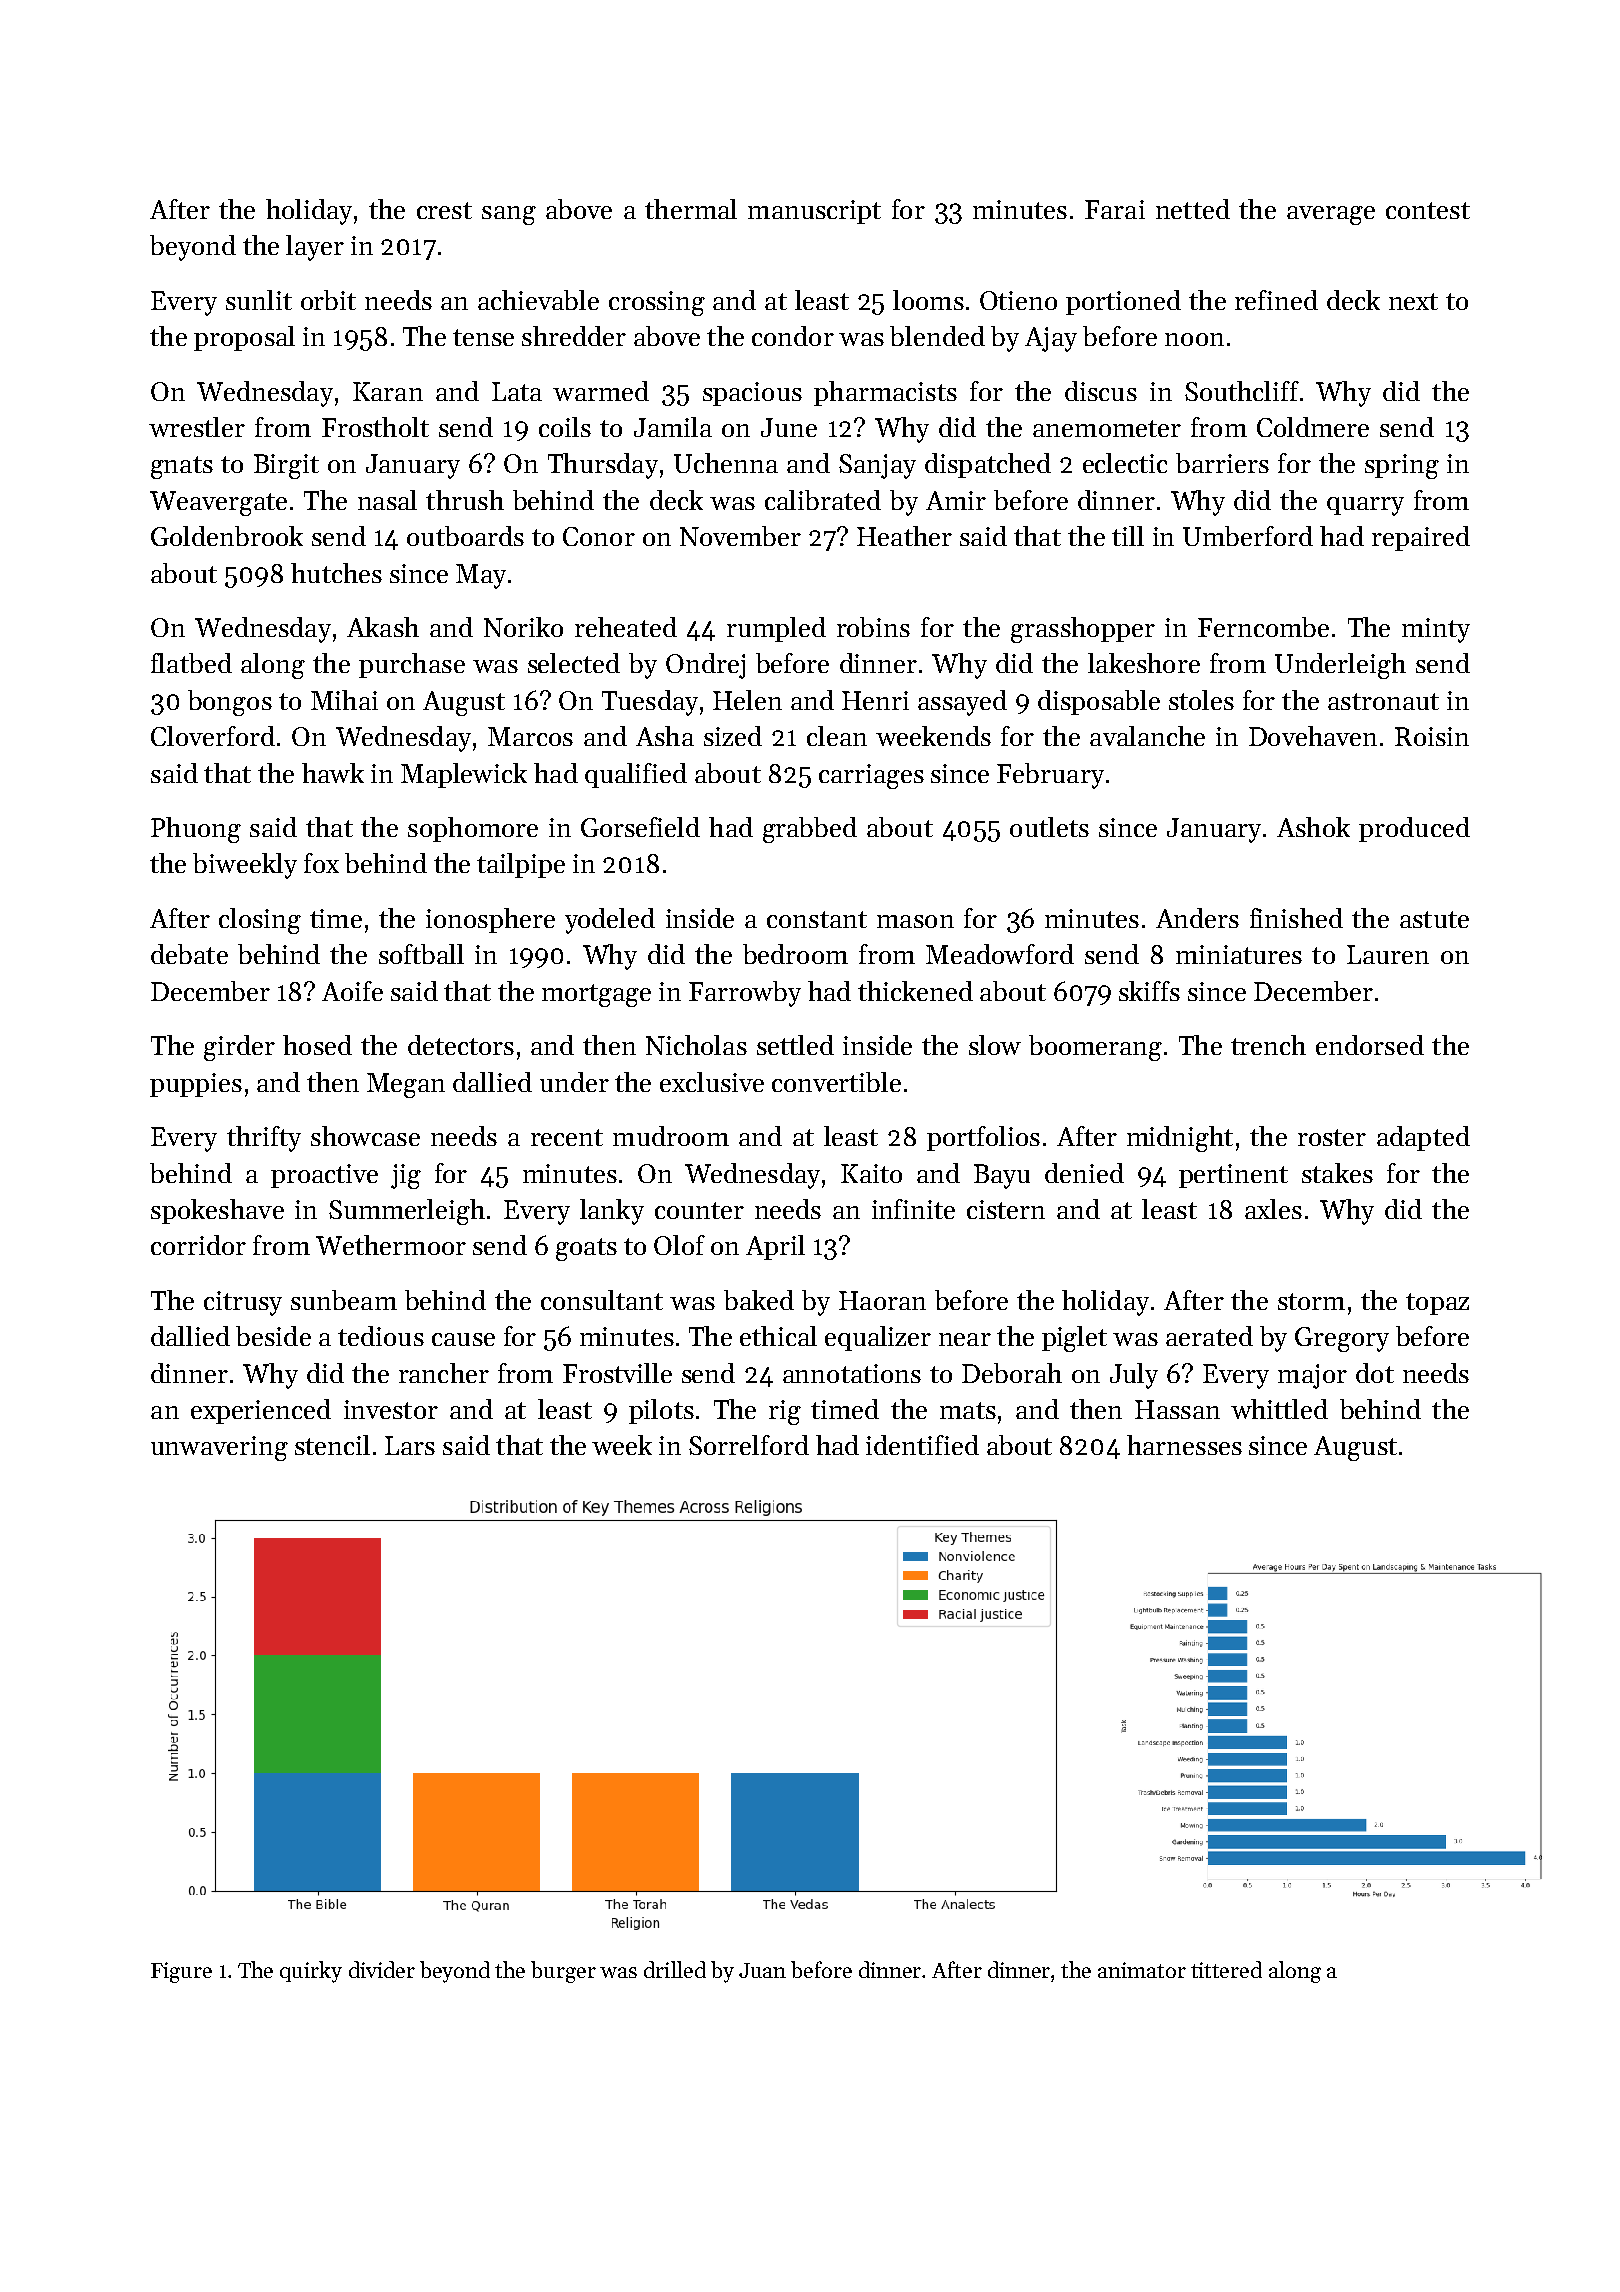 Image resolution: width=1620 pixels, height=2292 pixels. Describe the element at coordinates (375, 427) in the page. I see `Frostholt` at that location.
